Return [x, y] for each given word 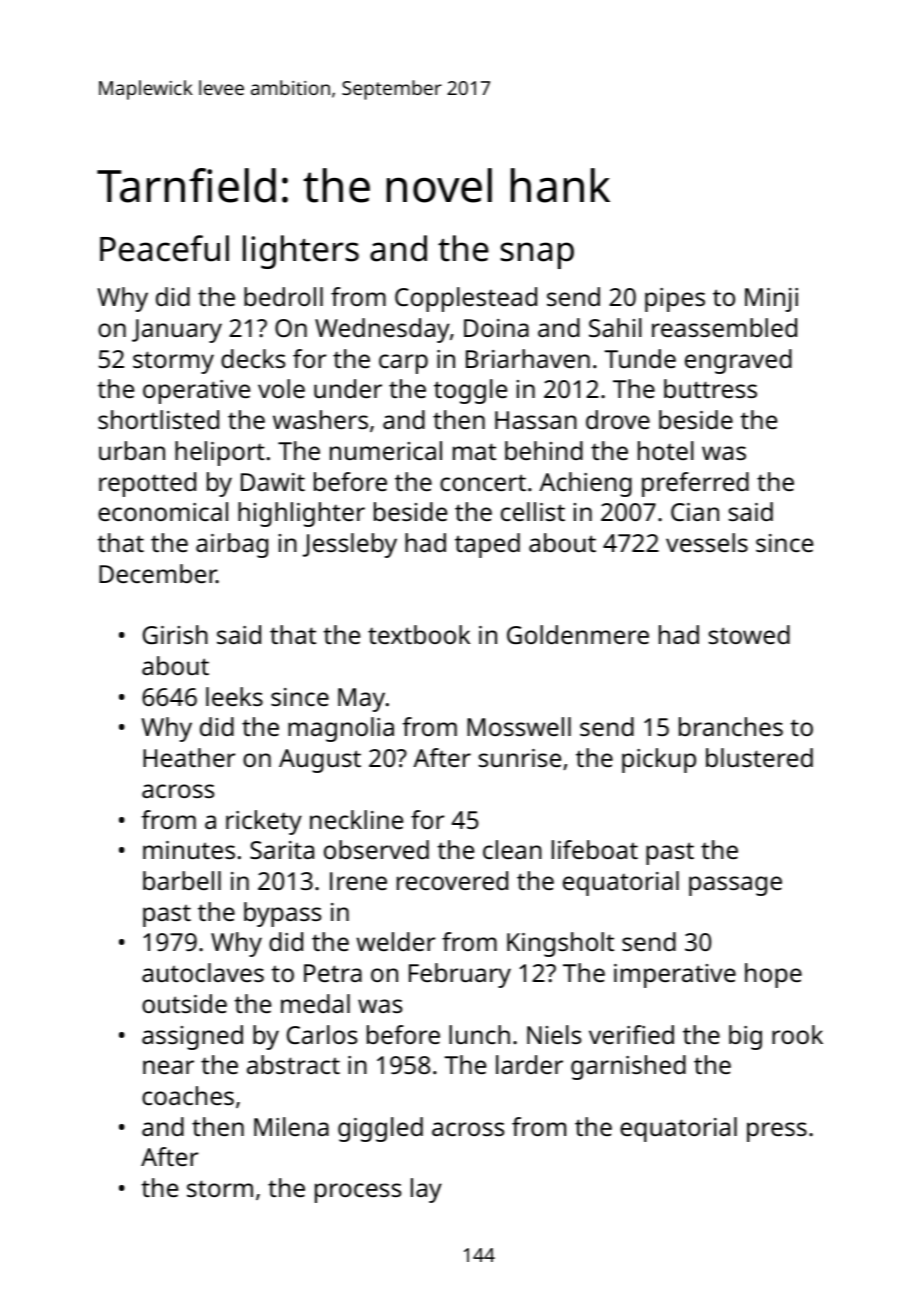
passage [735, 886]
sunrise [520, 758]
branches [731, 726]
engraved [738, 361]
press [777, 1132]
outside [184, 1003]
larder [529, 1064]
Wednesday [382, 330]
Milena [291, 1126]
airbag [232, 545]
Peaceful [164, 248]
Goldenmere [578, 634]
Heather [189, 757]
